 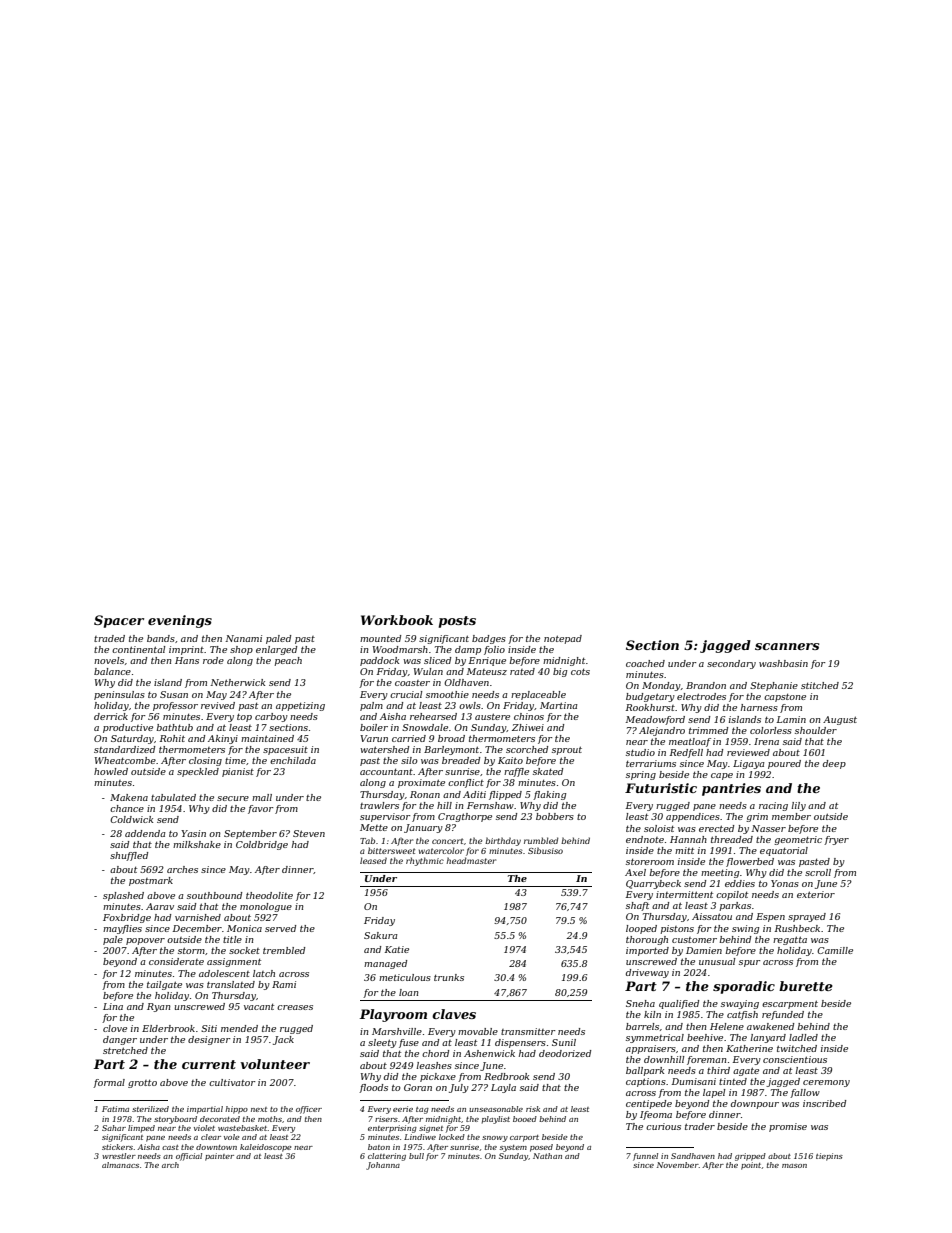 What do you see at coordinates (423, 828) in the page?
I see `January` at bounding box center [423, 828].
